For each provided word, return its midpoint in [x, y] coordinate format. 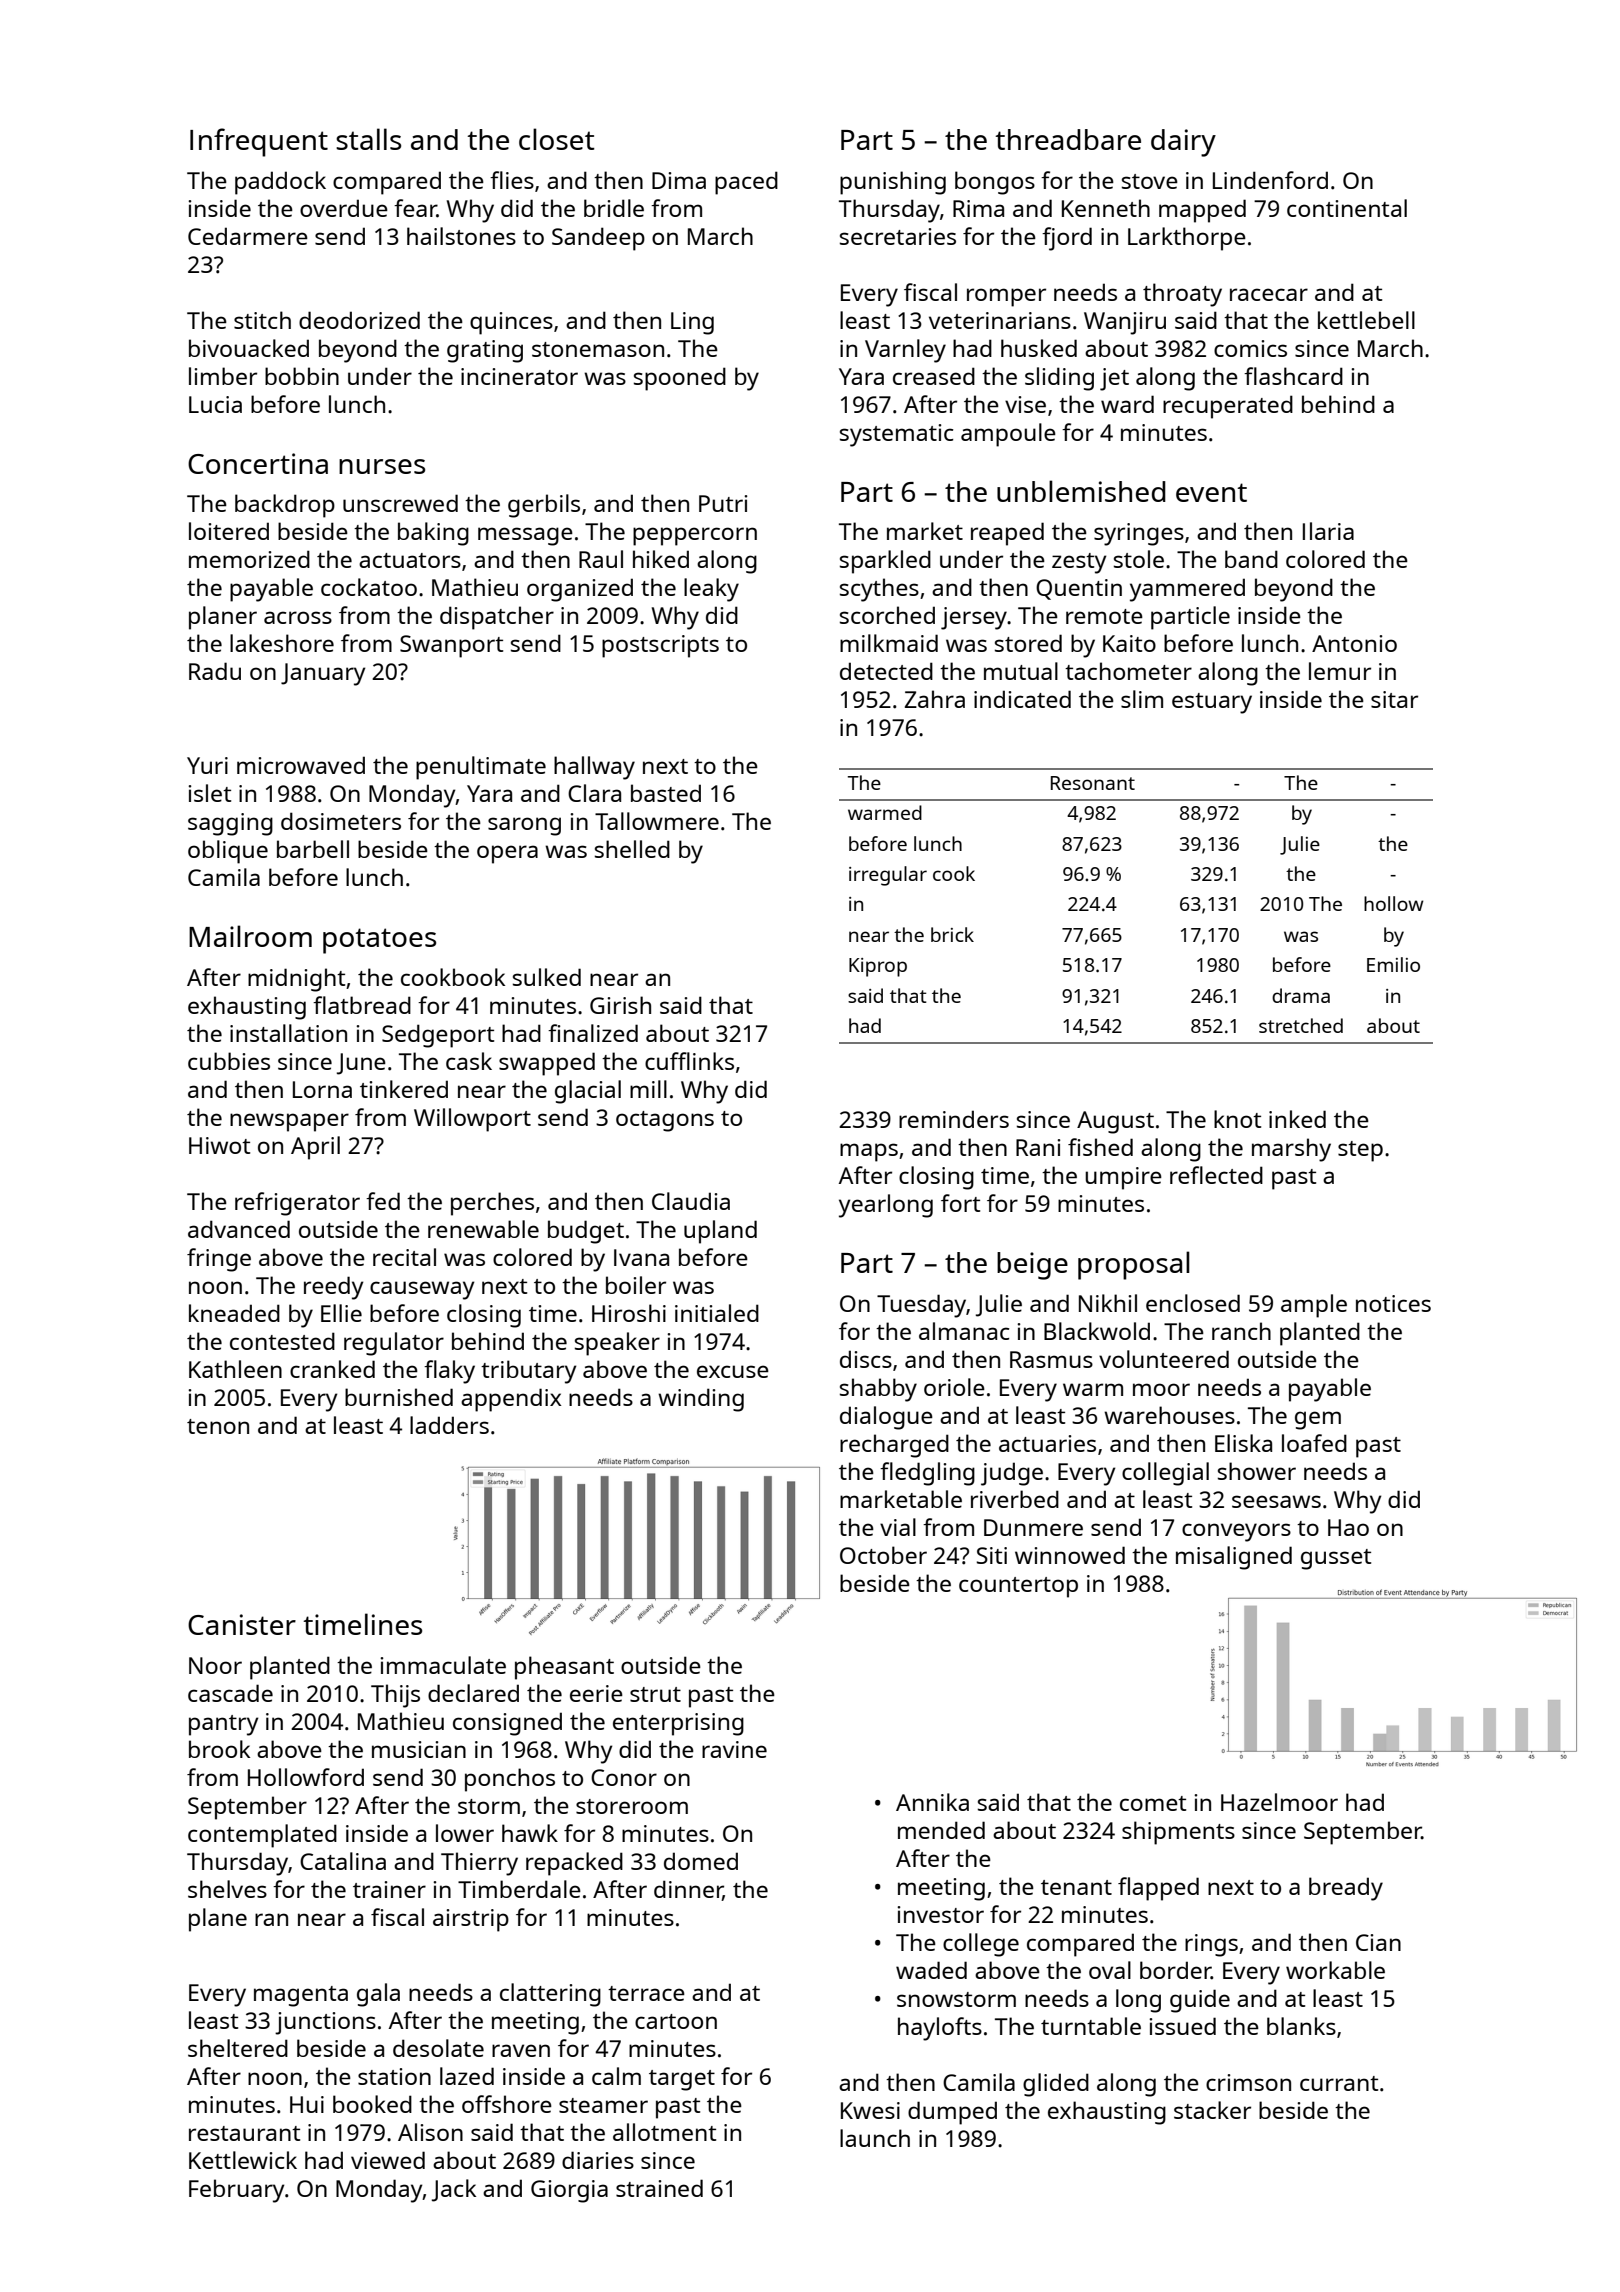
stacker [1212, 2110]
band [1251, 559]
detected [886, 671]
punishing [893, 183]
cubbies [229, 1061]
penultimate [481, 768]
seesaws [1276, 1501]
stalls [368, 139]
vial [898, 1527]
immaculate [443, 1665]
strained [659, 2188]
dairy [1183, 143]
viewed [388, 2160]
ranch [1241, 1331]
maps [869, 1152]
